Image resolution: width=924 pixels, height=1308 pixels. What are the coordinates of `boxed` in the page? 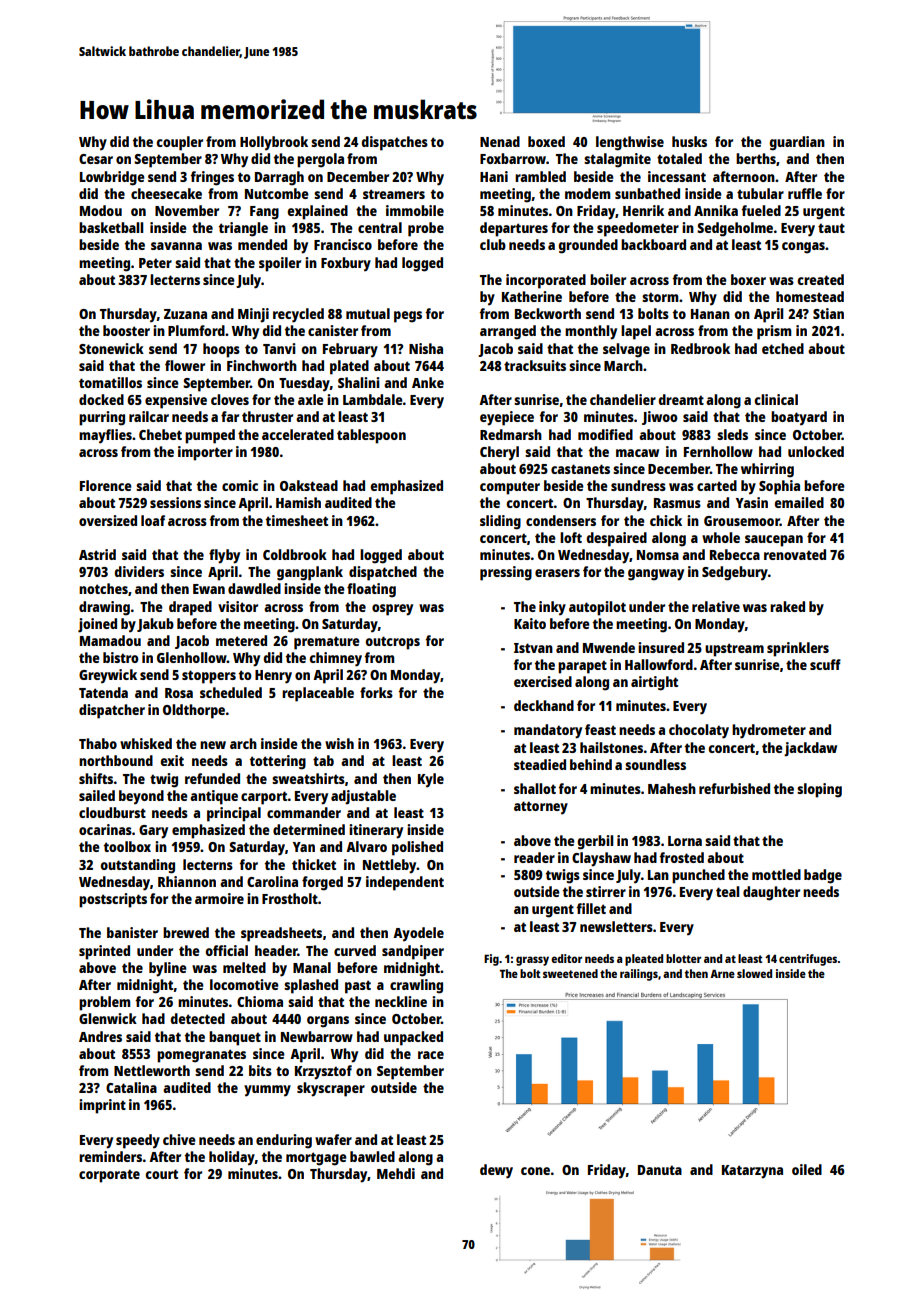 It's located at (546, 141).
